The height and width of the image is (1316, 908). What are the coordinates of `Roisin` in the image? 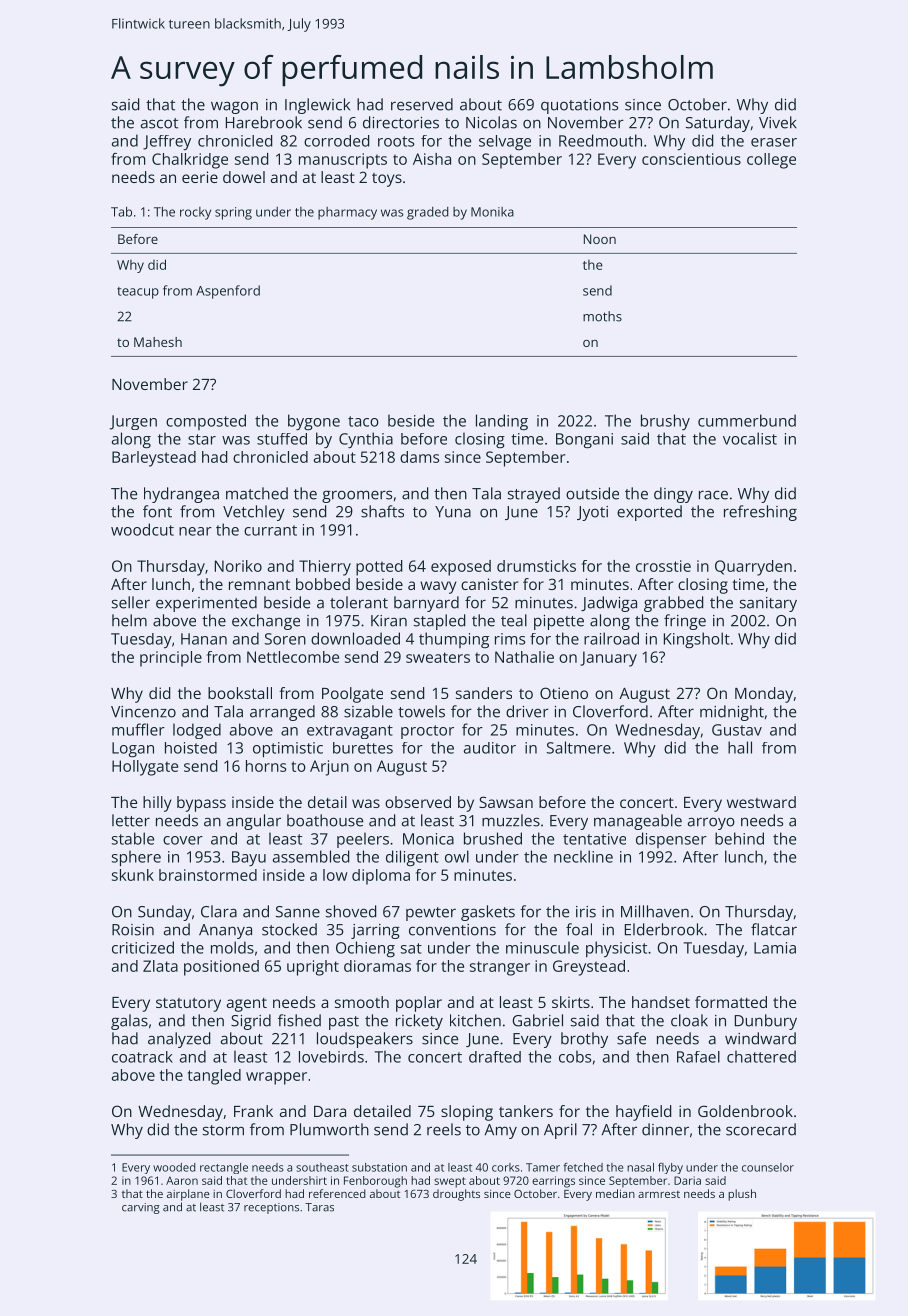 It's located at (133, 930).
